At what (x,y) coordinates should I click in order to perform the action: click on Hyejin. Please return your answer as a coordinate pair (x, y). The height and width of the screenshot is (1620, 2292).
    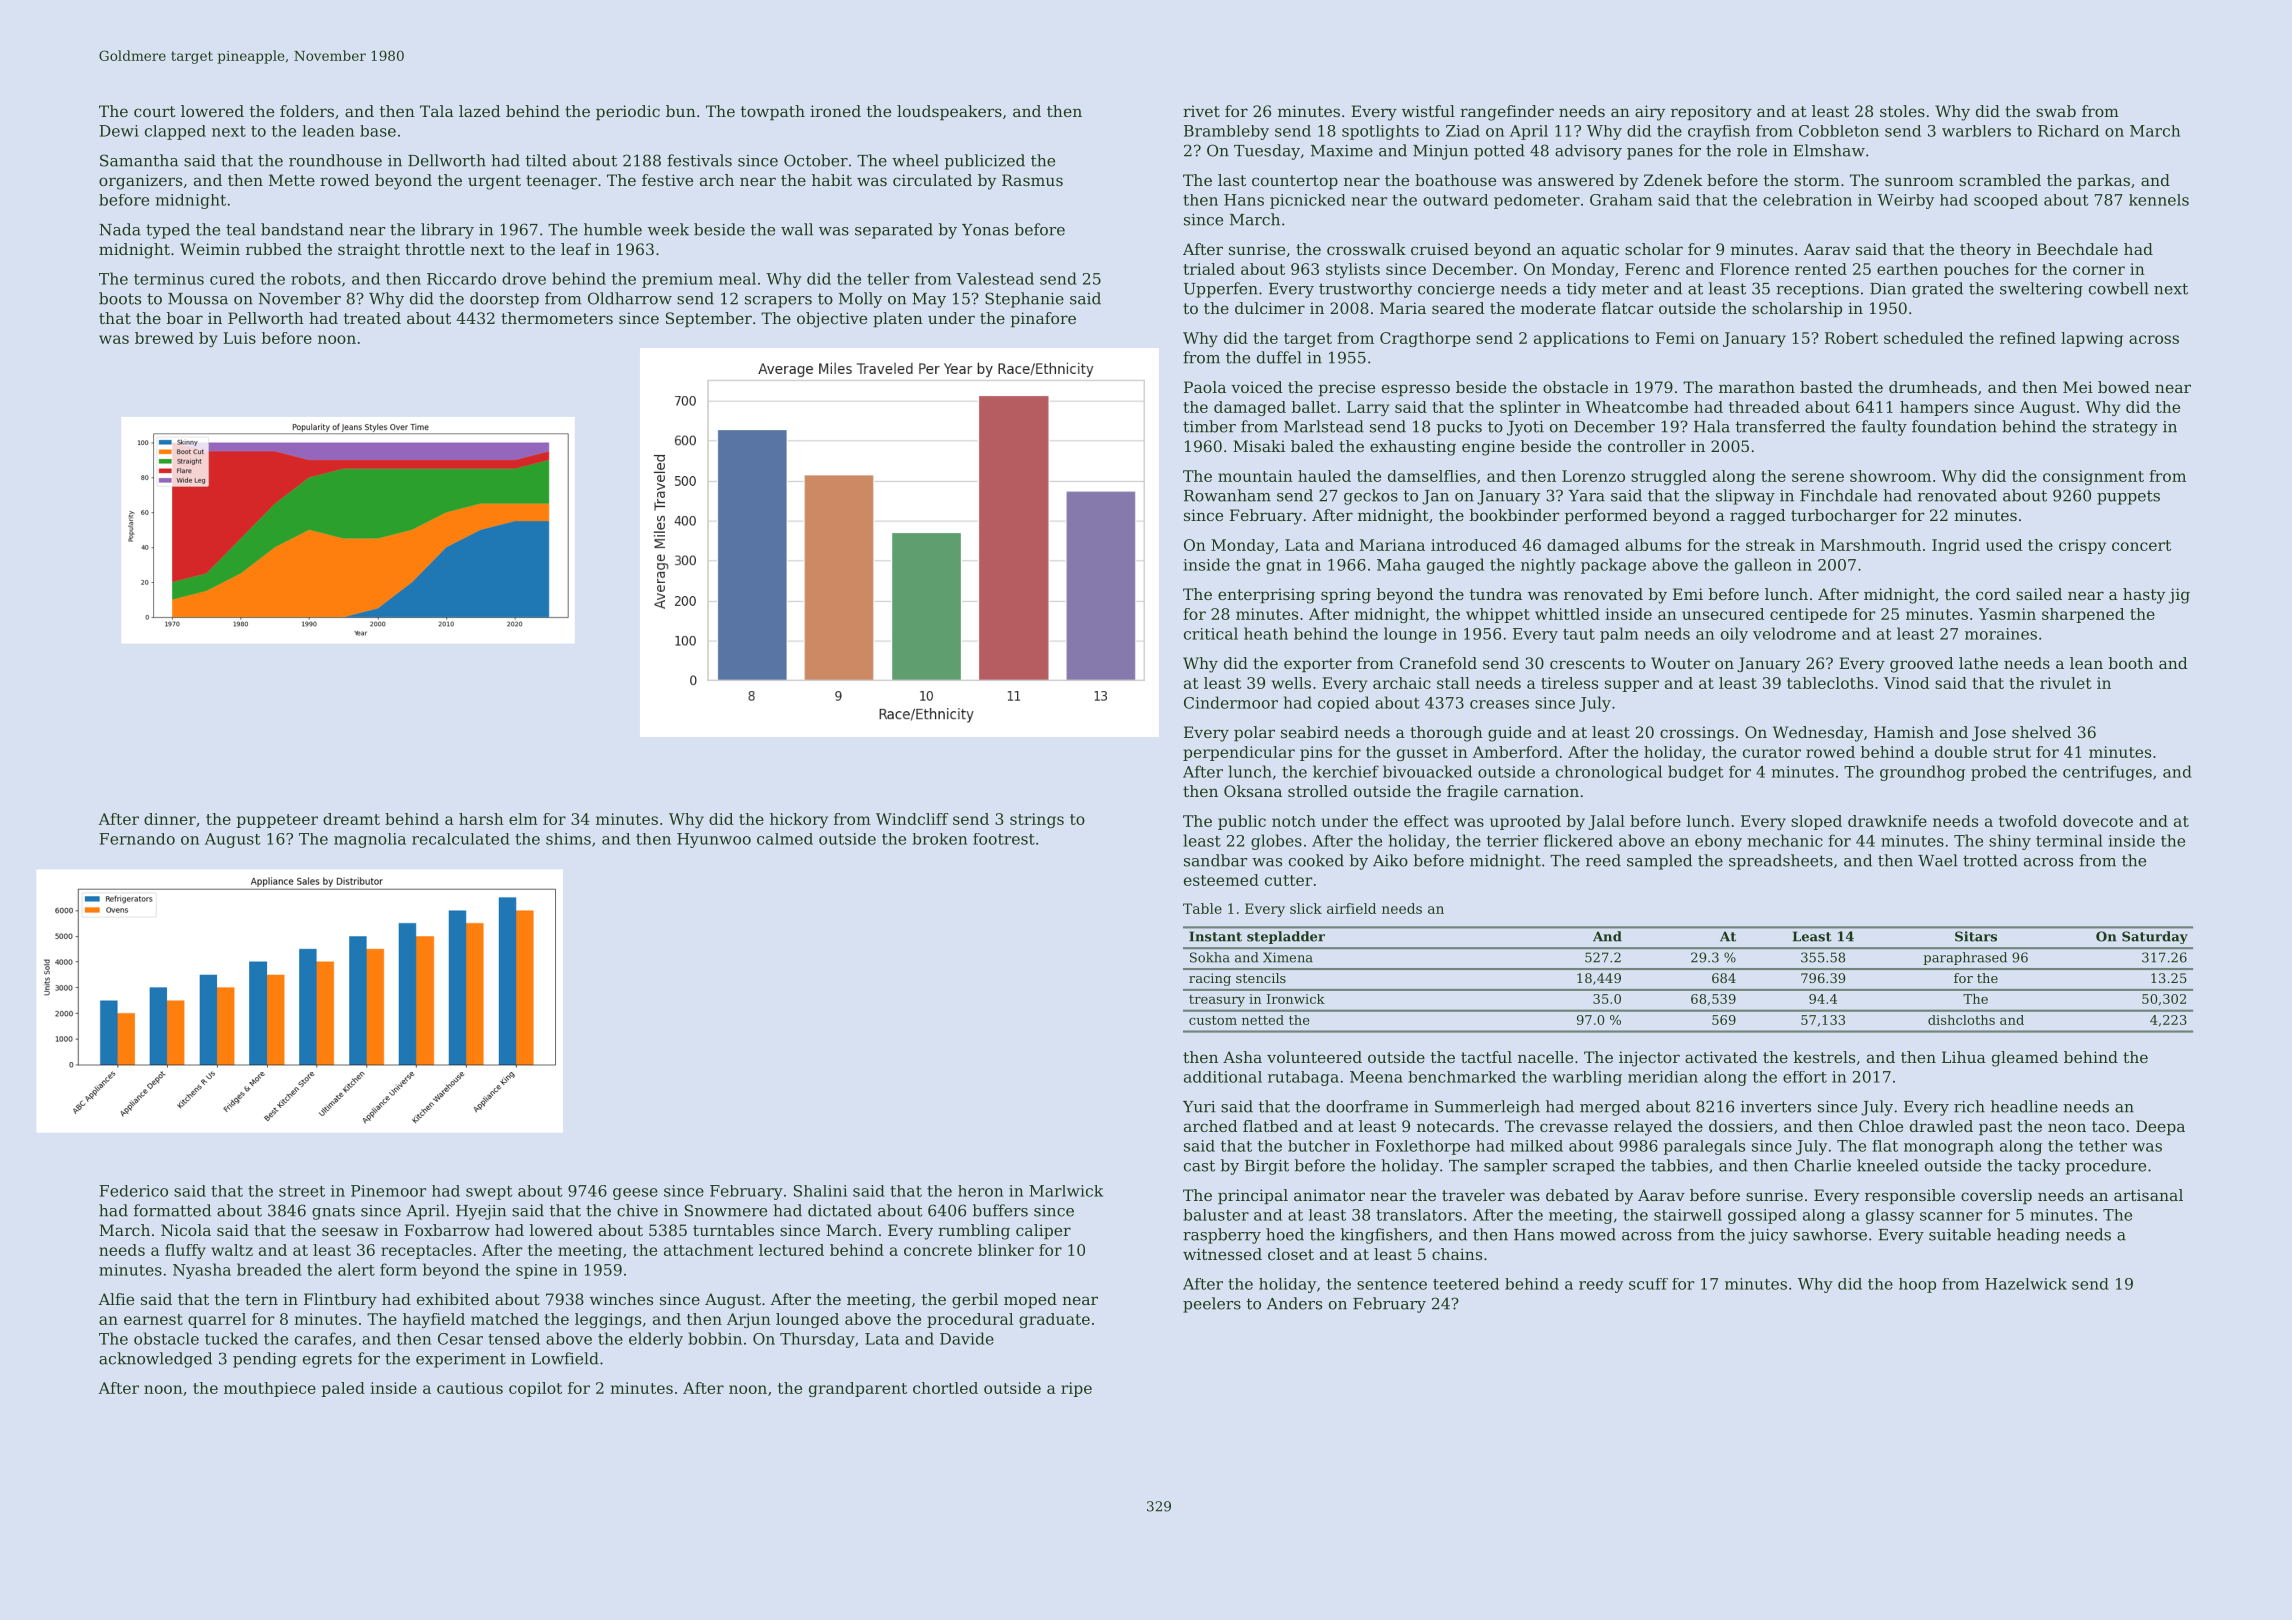
    Looking at the image, I should click on (481, 1212).
